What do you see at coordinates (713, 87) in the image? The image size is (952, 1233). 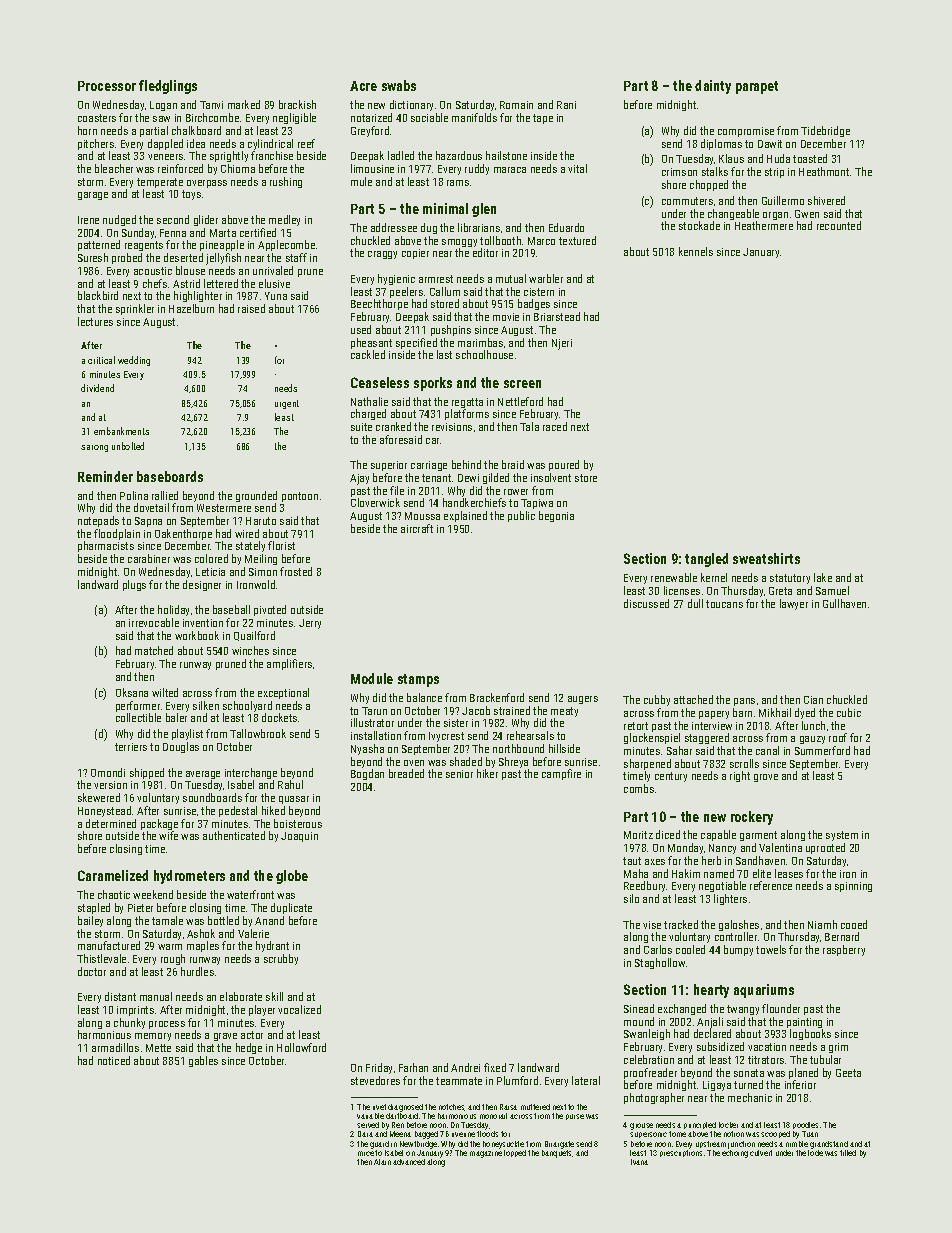 I see `dainty` at bounding box center [713, 87].
